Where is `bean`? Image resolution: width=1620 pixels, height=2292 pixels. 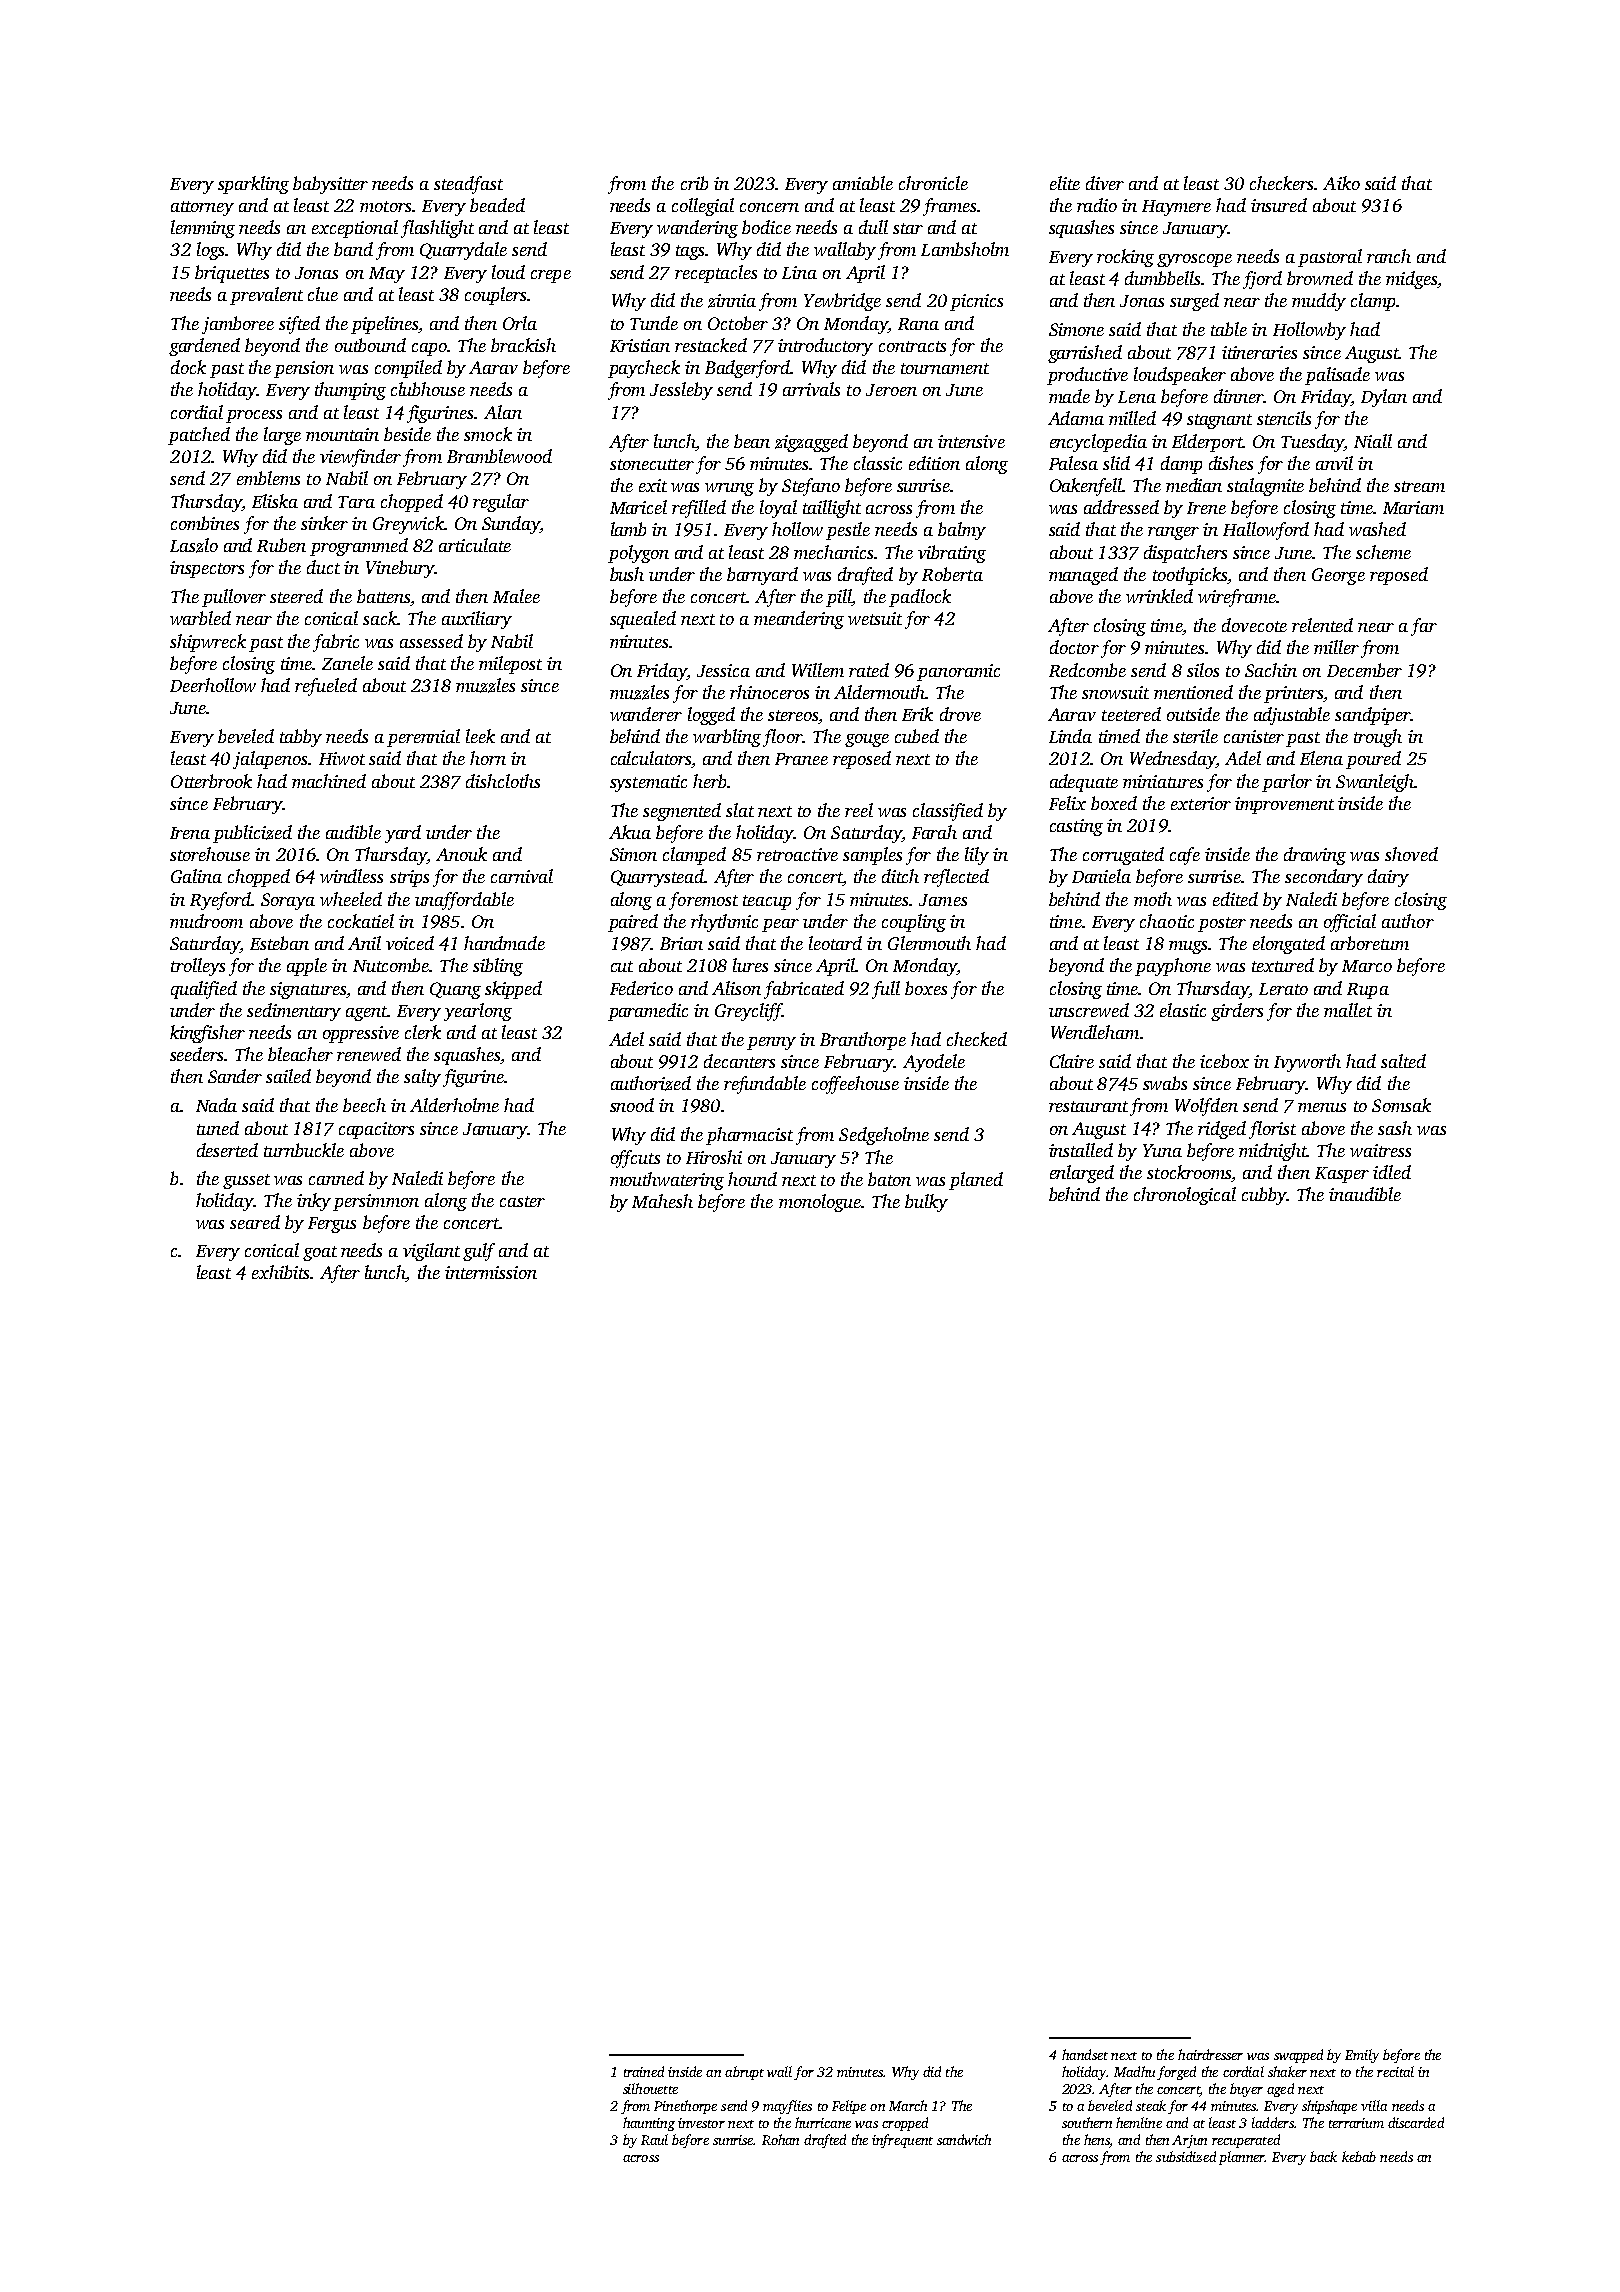
bean is located at coordinates (752, 441).
